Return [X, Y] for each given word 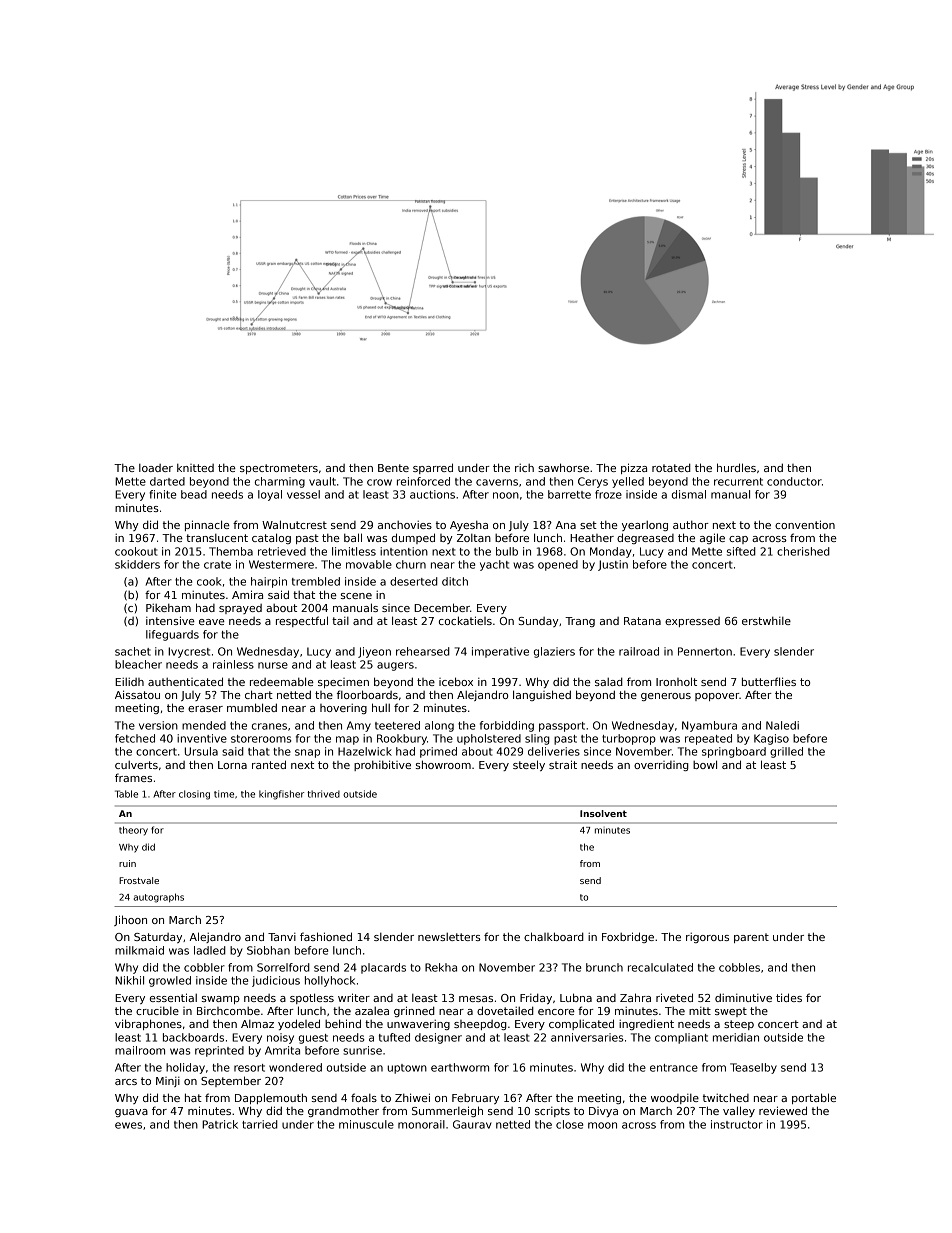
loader [156, 468]
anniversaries [587, 1037]
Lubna [576, 997]
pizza [634, 468]
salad [609, 681]
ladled [210, 950]
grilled [786, 752]
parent [751, 938]
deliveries [554, 751]
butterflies [769, 681]
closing [194, 795]
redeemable [282, 681]
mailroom [140, 1050]
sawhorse [563, 467]
